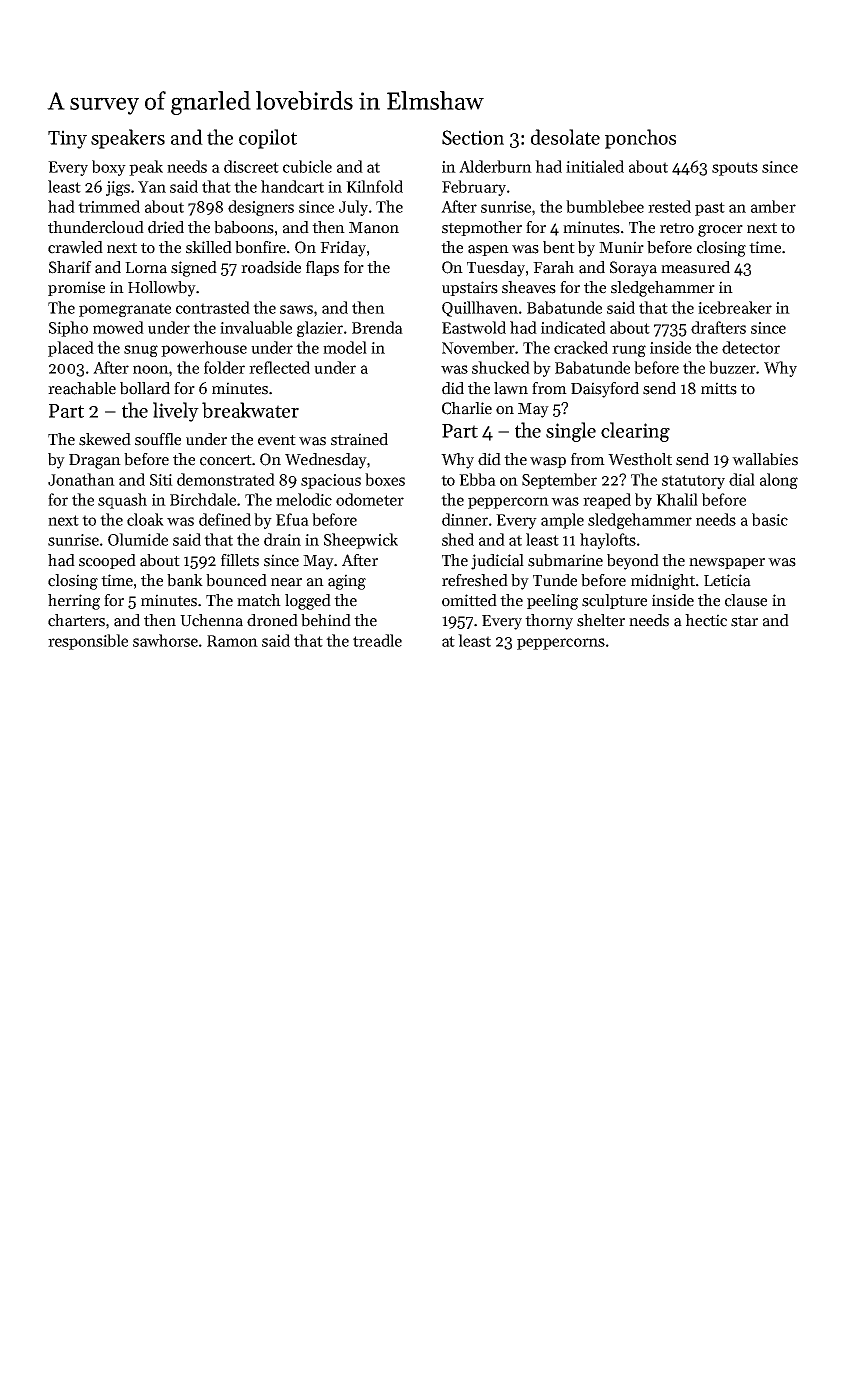 This screenshot has height=1400, width=849. Describe the element at coordinates (779, 481) in the screenshot. I see `along` at that location.
